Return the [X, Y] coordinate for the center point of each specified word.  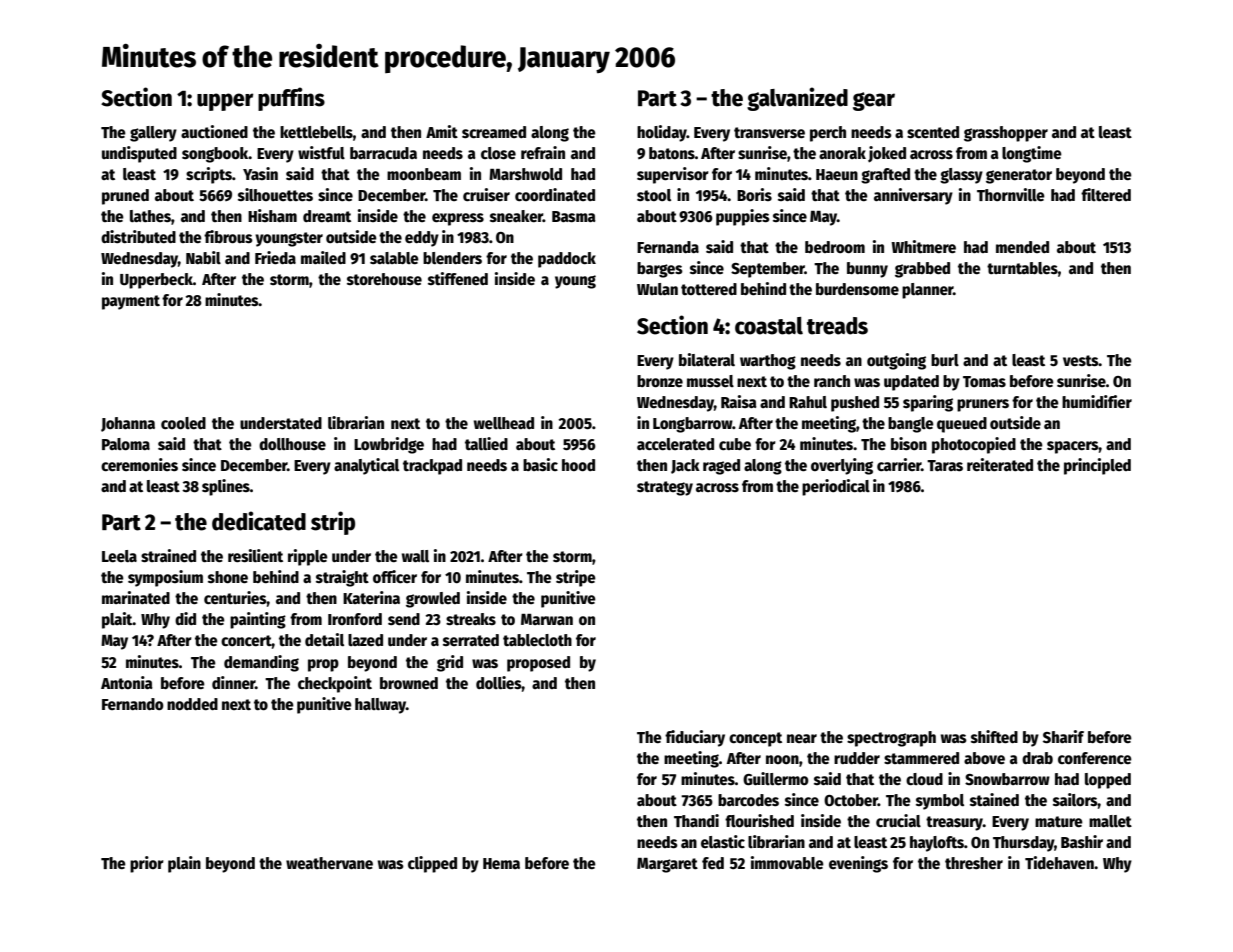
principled [1097, 466]
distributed [138, 236]
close [498, 153]
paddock [567, 260]
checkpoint [335, 684]
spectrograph [891, 739]
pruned [125, 197]
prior [147, 864]
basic [540, 464]
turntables [1022, 268]
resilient [255, 556]
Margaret [667, 865]
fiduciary [695, 738]
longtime [1032, 154]
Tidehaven [1059, 863]
